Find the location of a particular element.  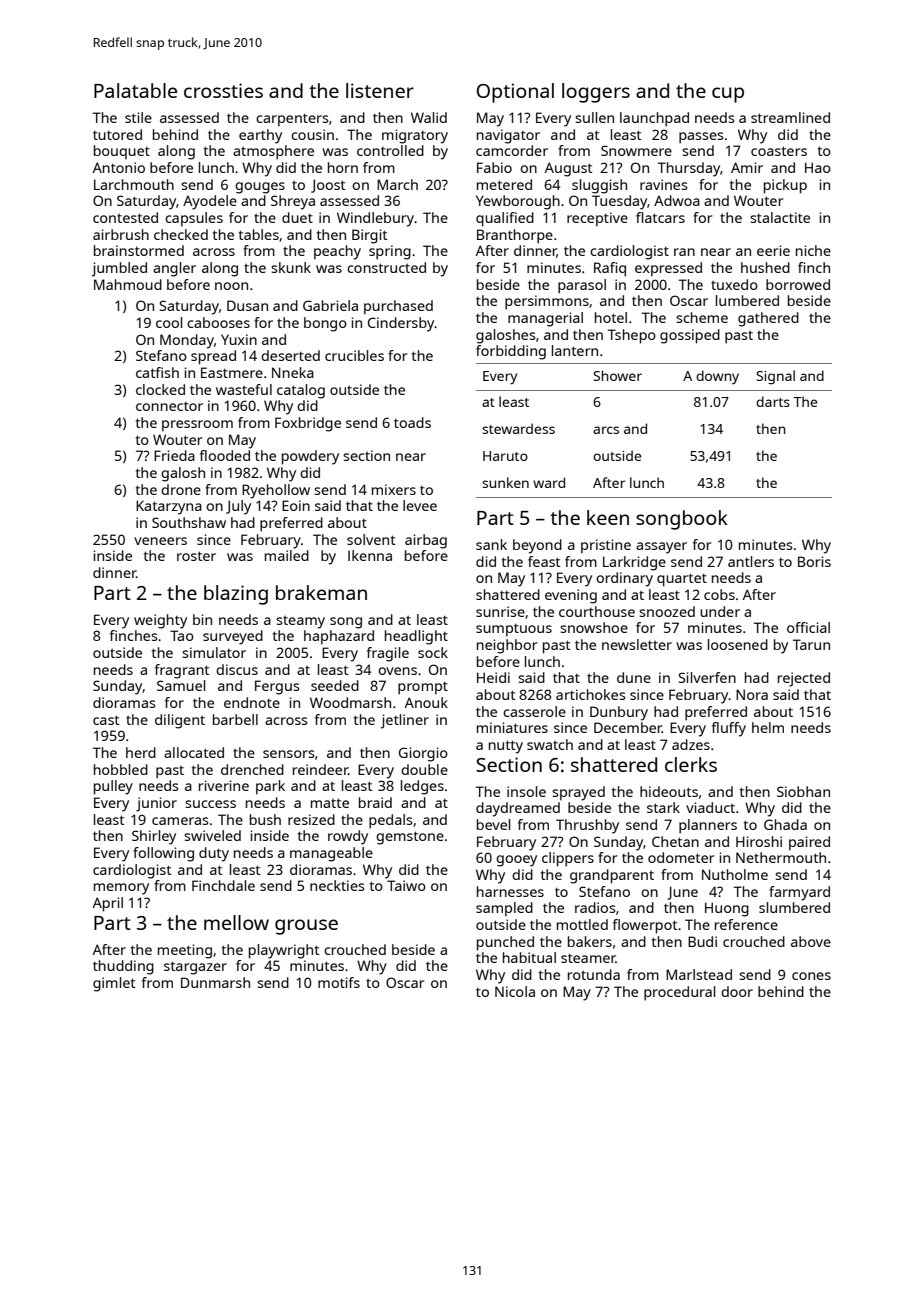

gossiped is located at coordinates (690, 336).
